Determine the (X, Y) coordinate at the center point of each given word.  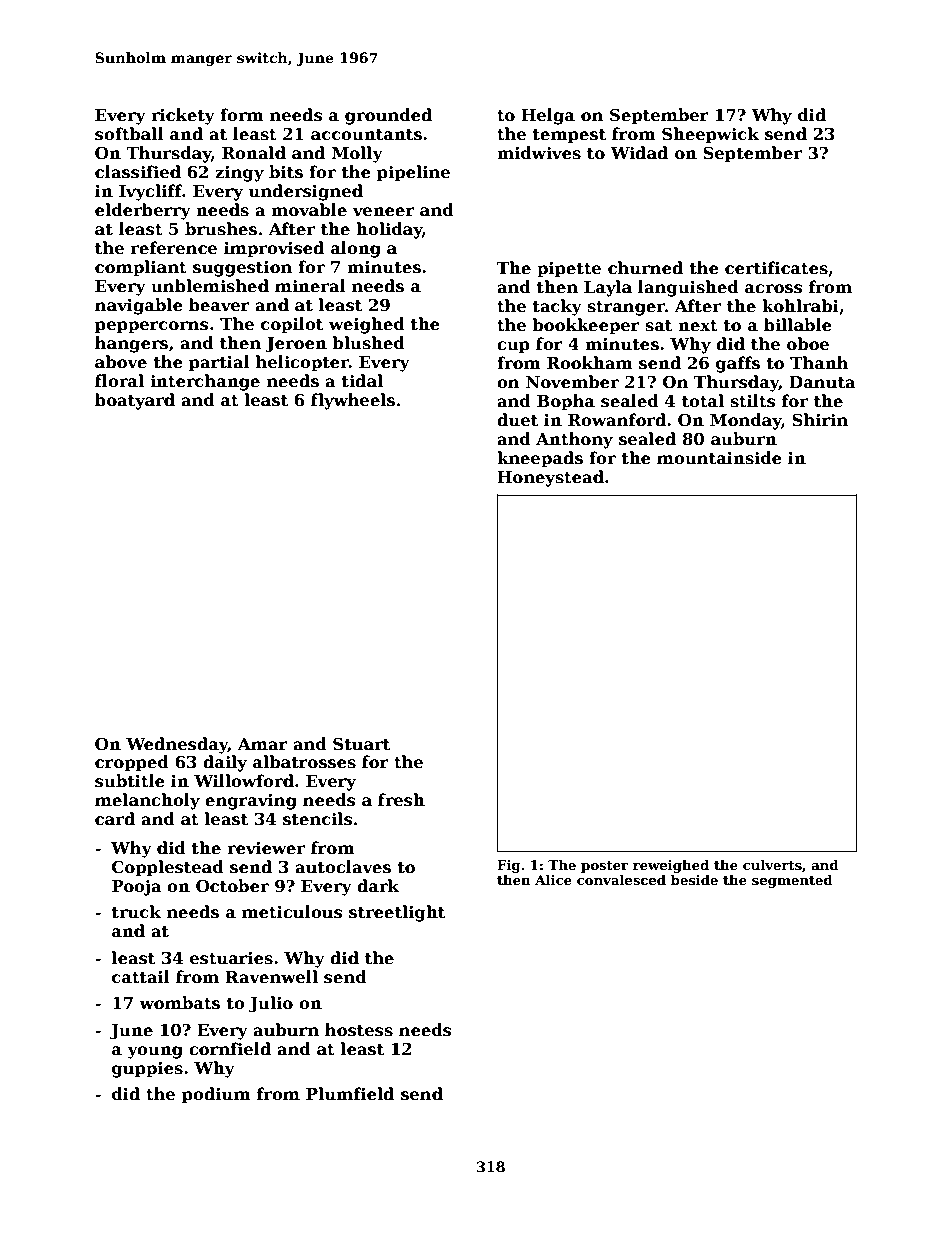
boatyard (135, 401)
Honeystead (550, 478)
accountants (366, 135)
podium (216, 1095)
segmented (792, 881)
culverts (772, 865)
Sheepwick (710, 135)
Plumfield (350, 1093)
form (242, 115)
